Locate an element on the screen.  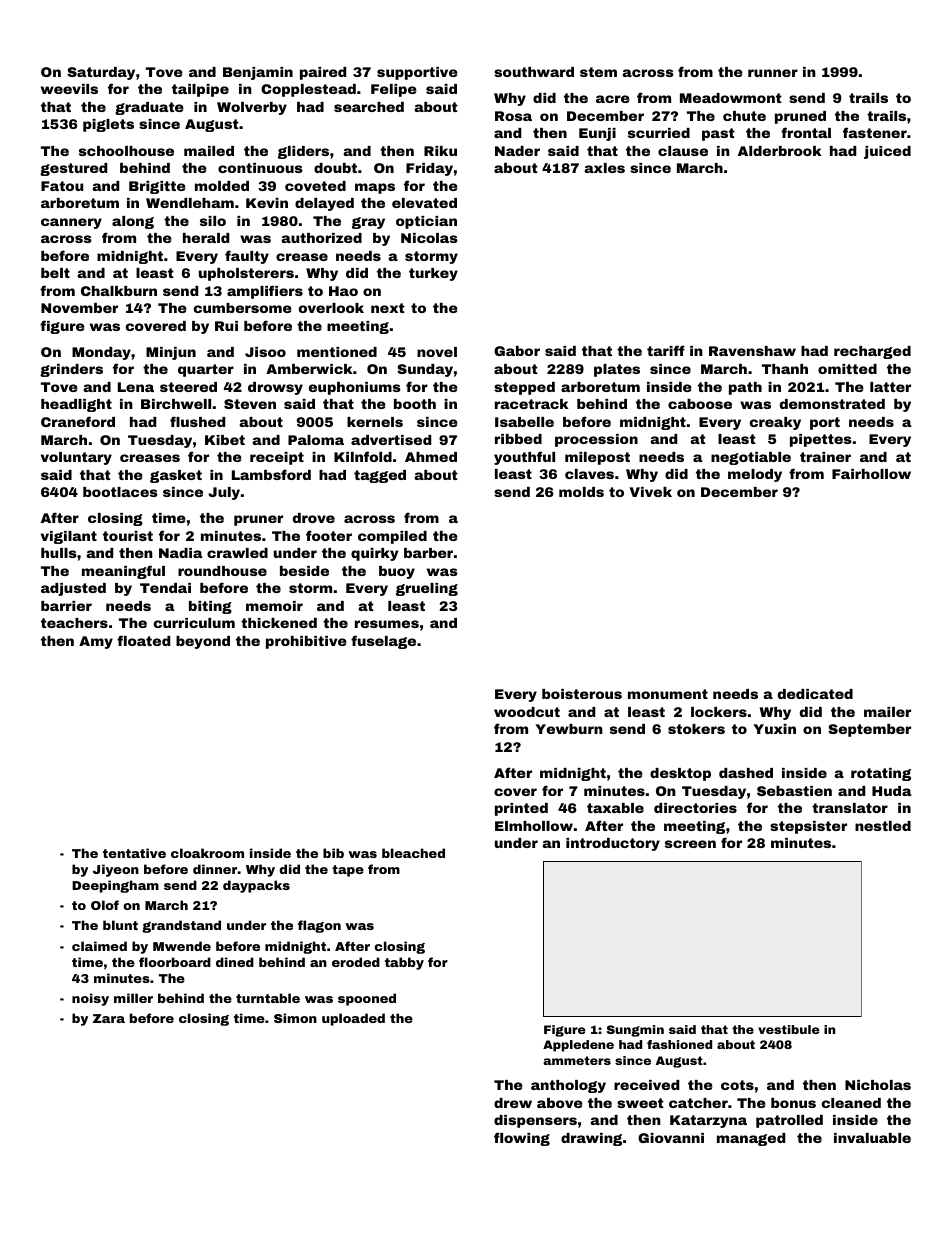
claimed is located at coordinates (99, 946).
